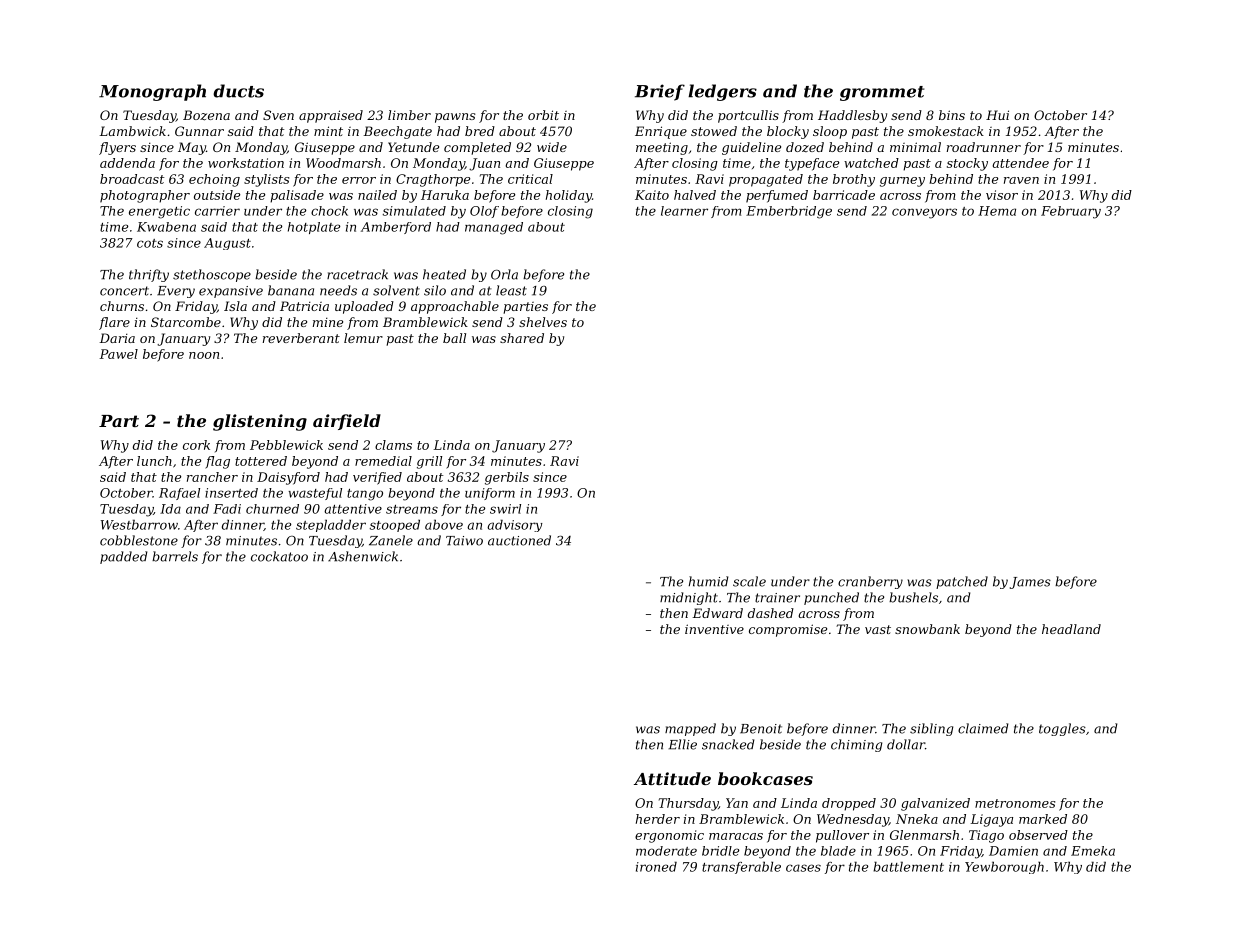 The width and height of the screenshot is (1233, 952). Describe the element at coordinates (238, 91) in the screenshot. I see `ducts` at that location.
